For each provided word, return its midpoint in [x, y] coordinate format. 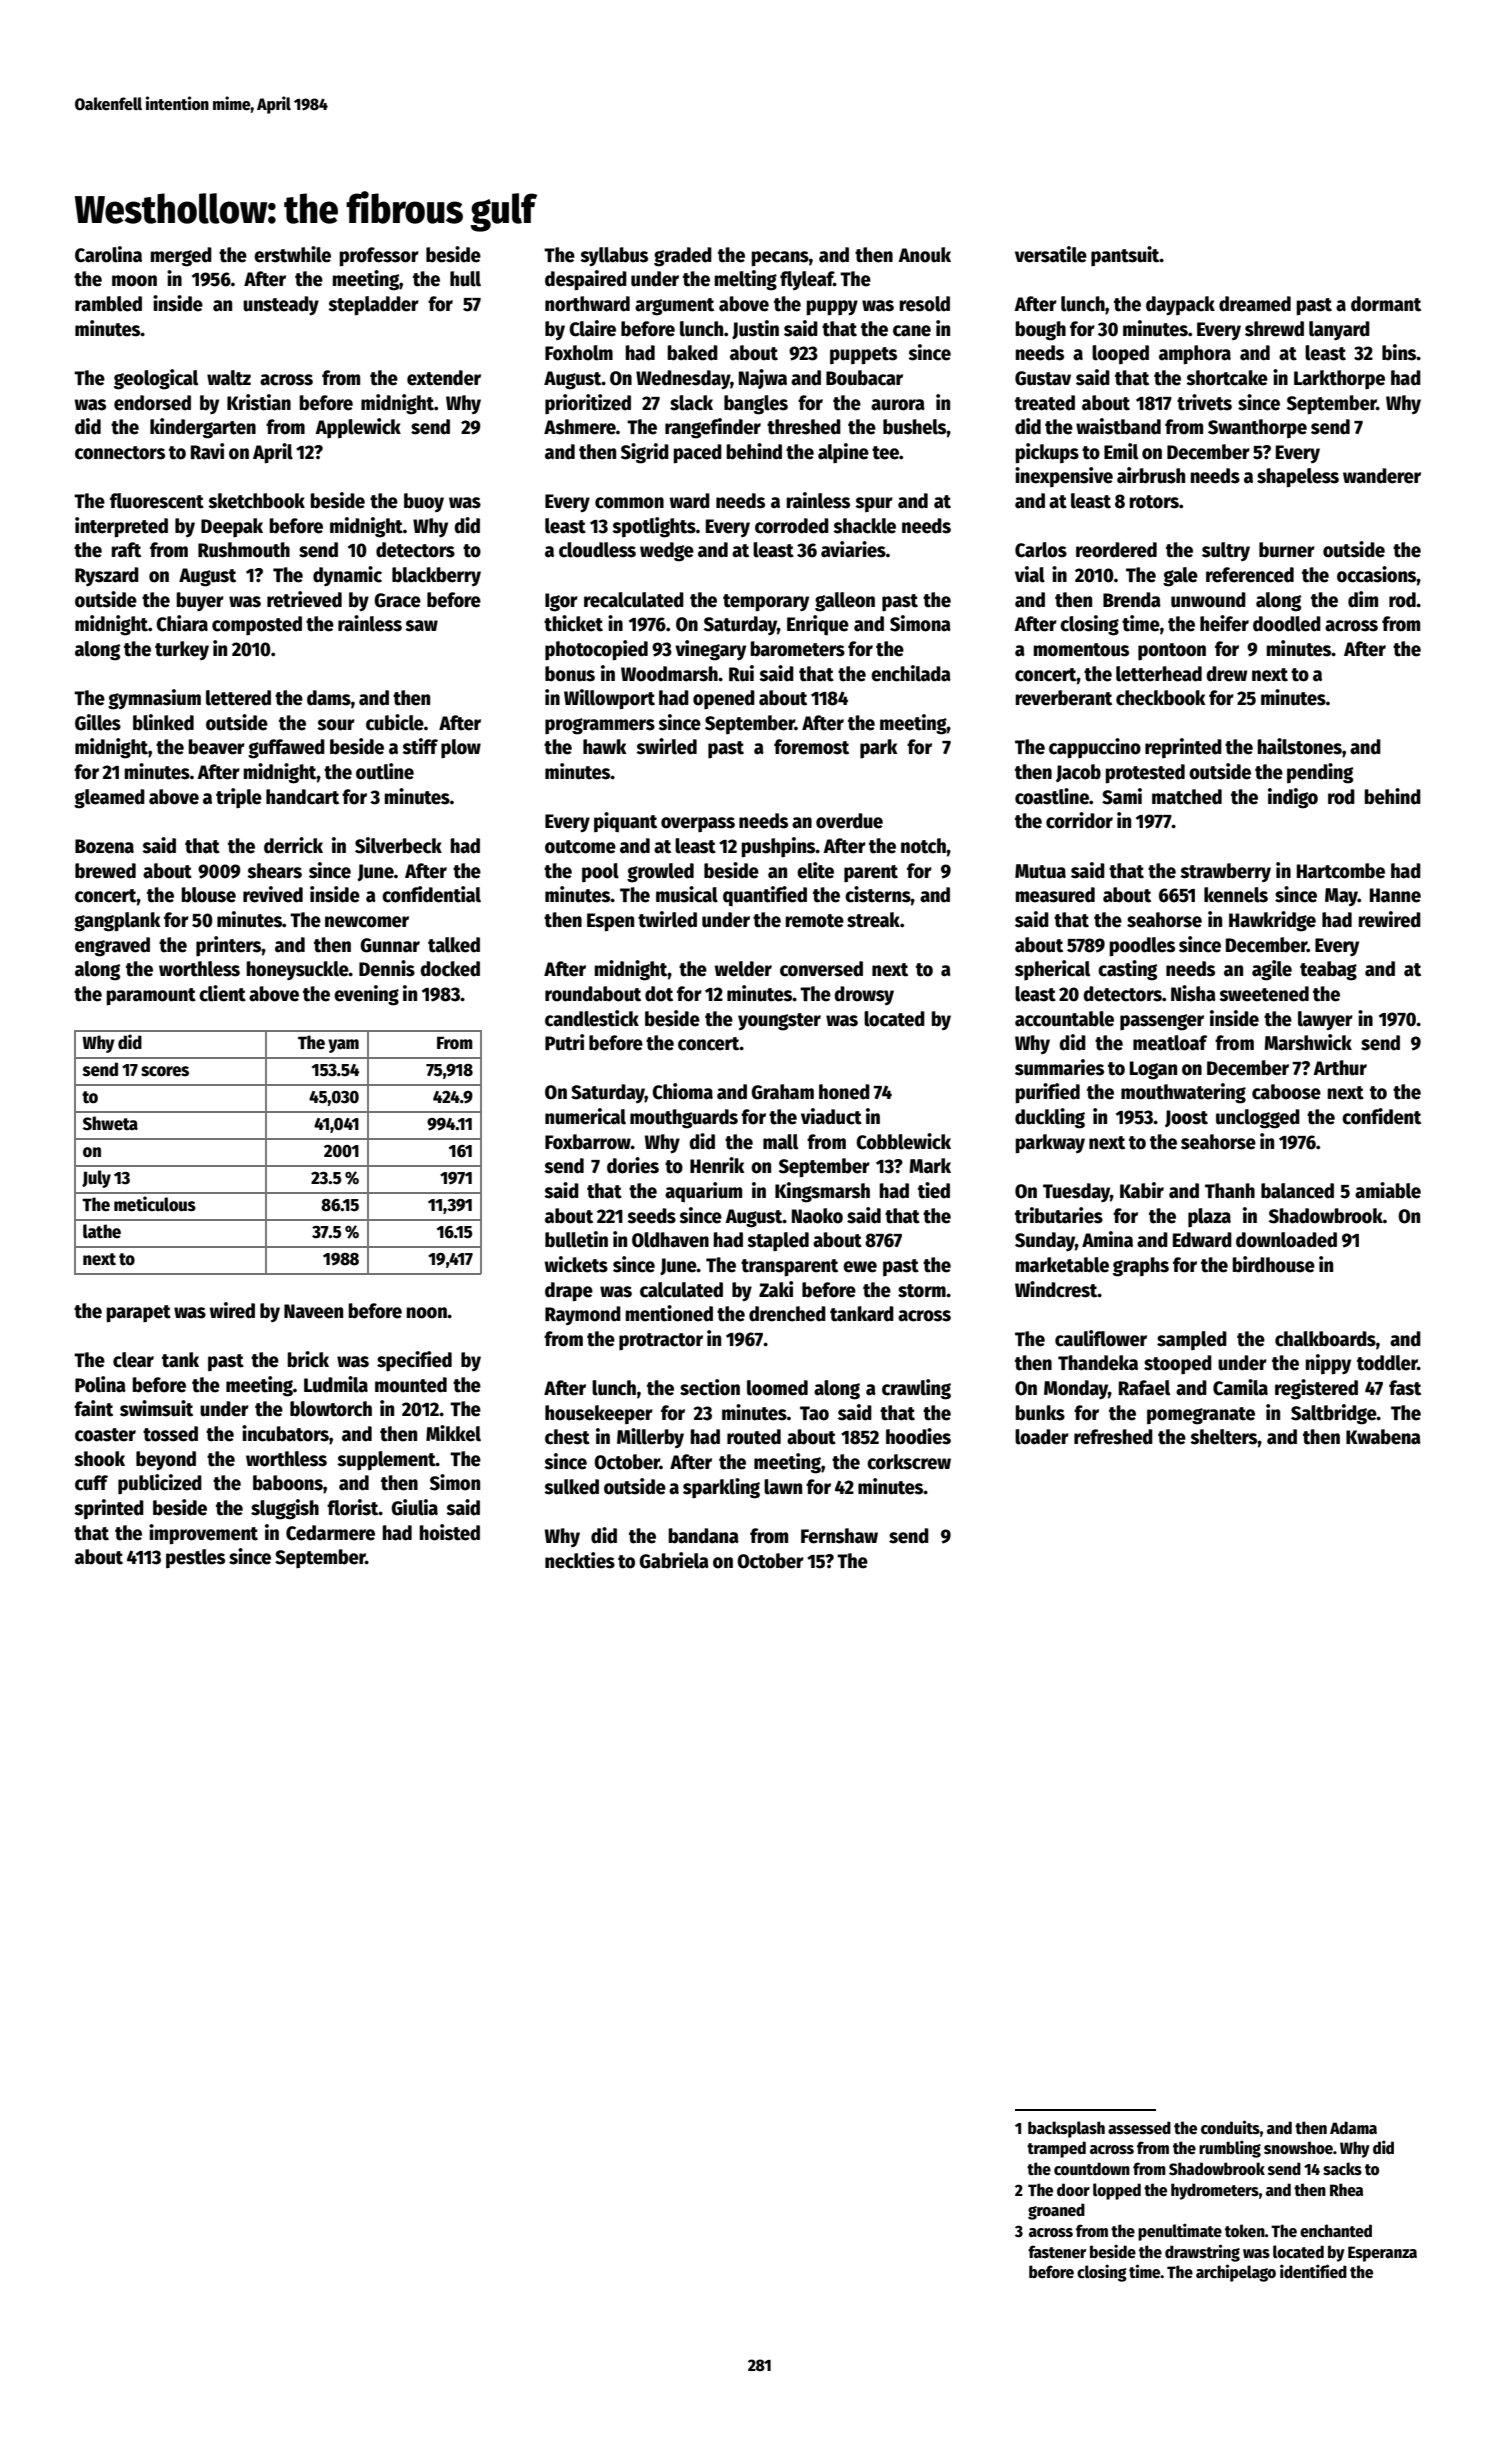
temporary [766, 603]
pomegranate [1201, 1416]
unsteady [281, 305]
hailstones [1299, 746]
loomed [777, 1388]
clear [133, 1360]
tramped [1056, 2149]
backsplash [1066, 2129]
